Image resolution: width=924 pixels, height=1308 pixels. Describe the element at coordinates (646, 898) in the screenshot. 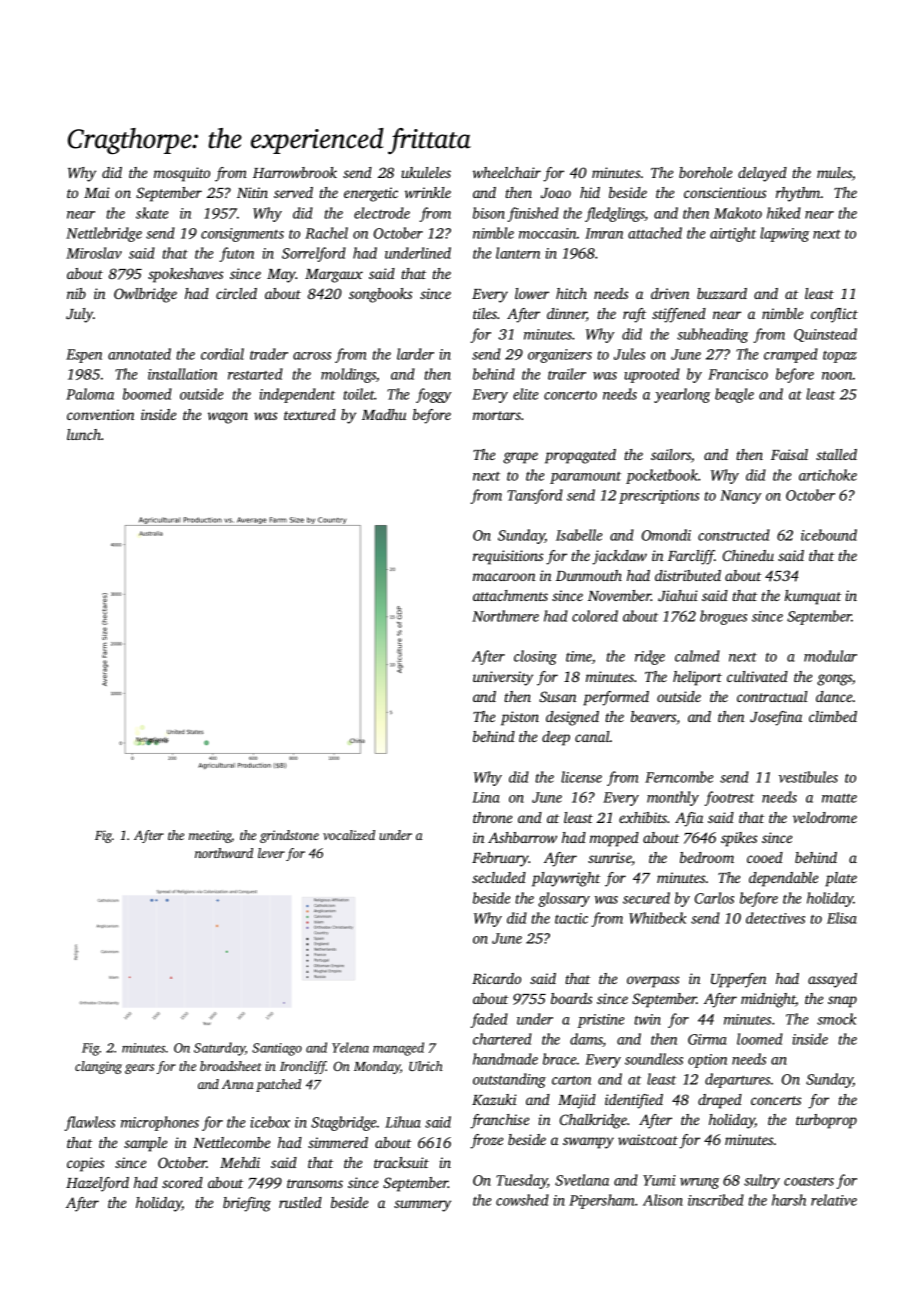

I see `secured` at that location.
